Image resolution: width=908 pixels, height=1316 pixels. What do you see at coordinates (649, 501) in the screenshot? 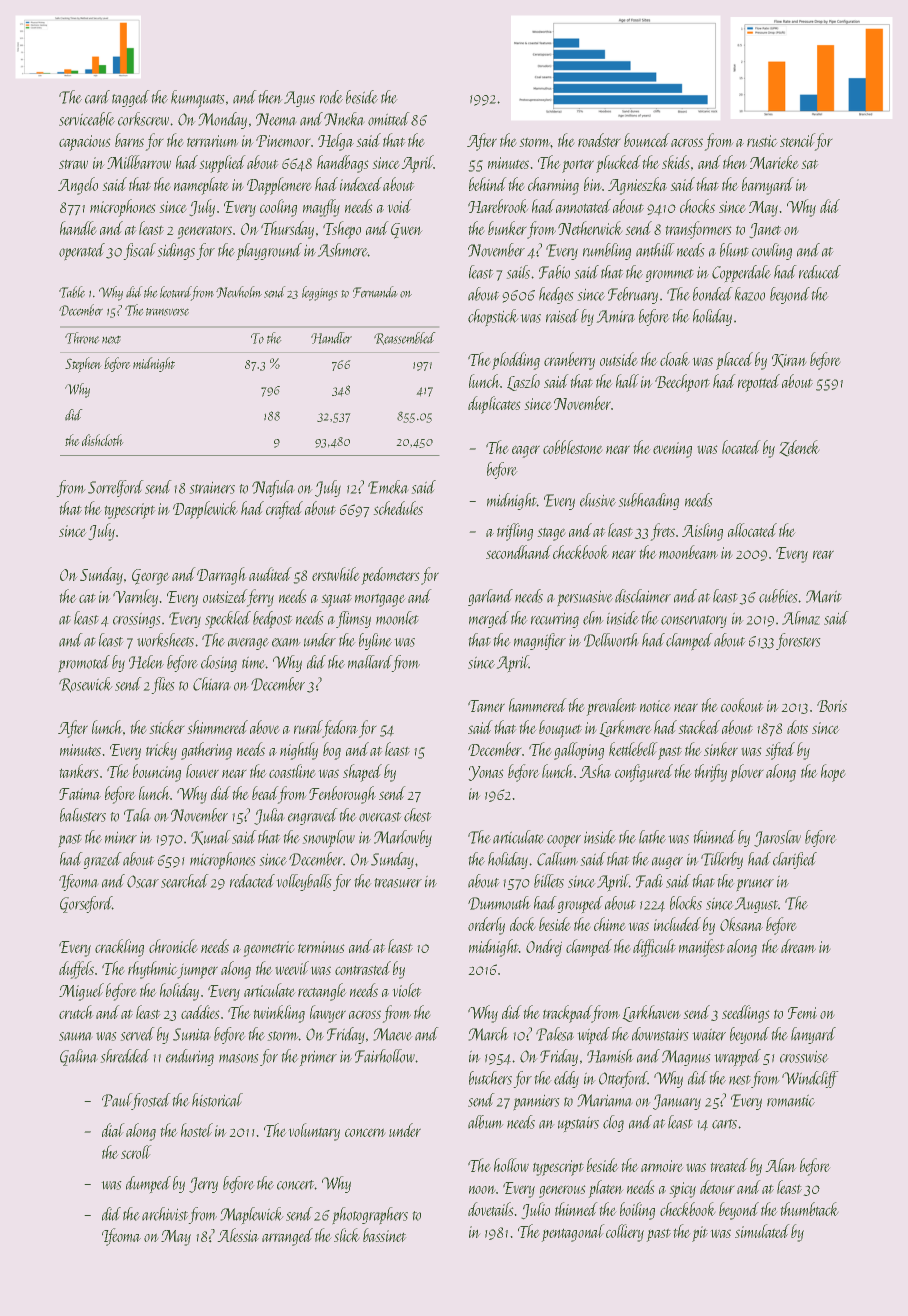
I see `subheading` at bounding box center [649, 501].
